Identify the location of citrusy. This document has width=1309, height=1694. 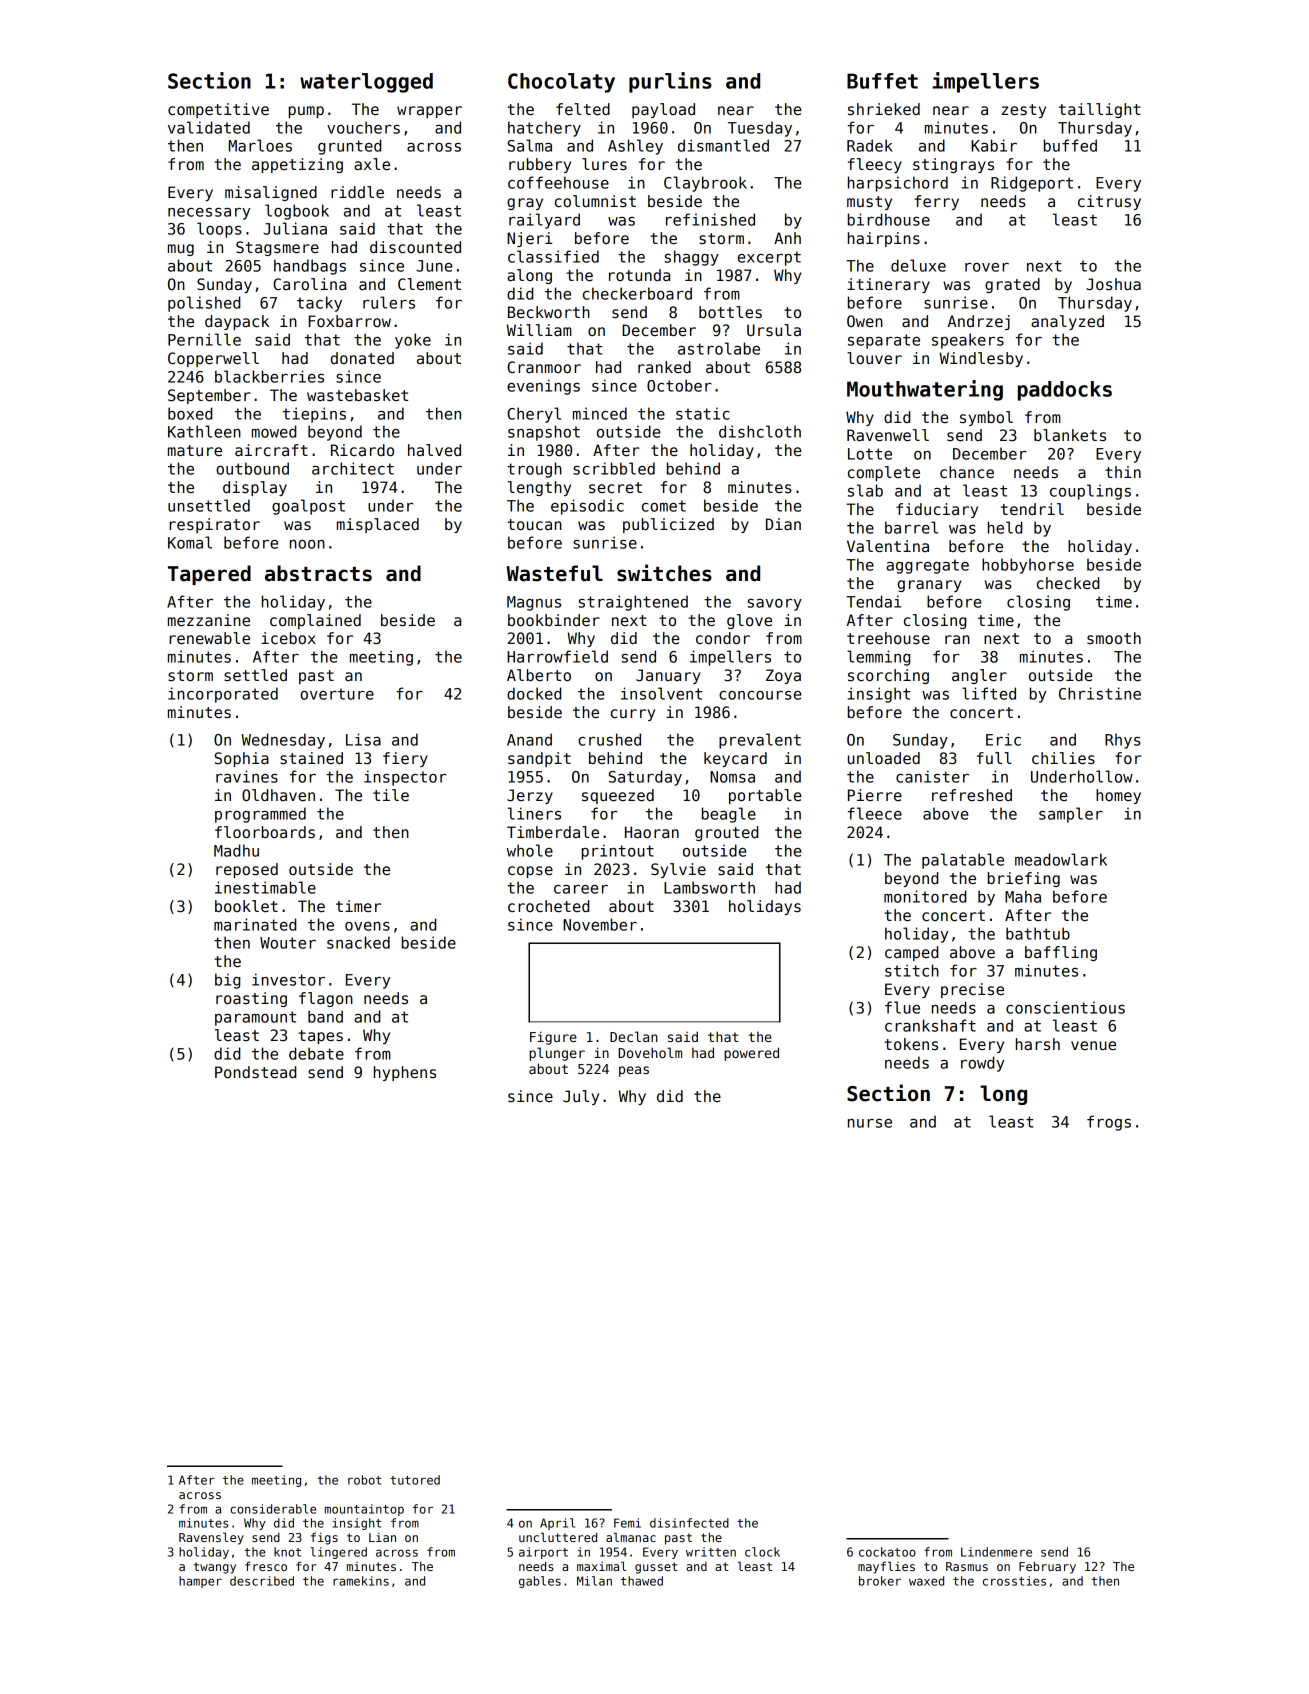
(1109, 202).
